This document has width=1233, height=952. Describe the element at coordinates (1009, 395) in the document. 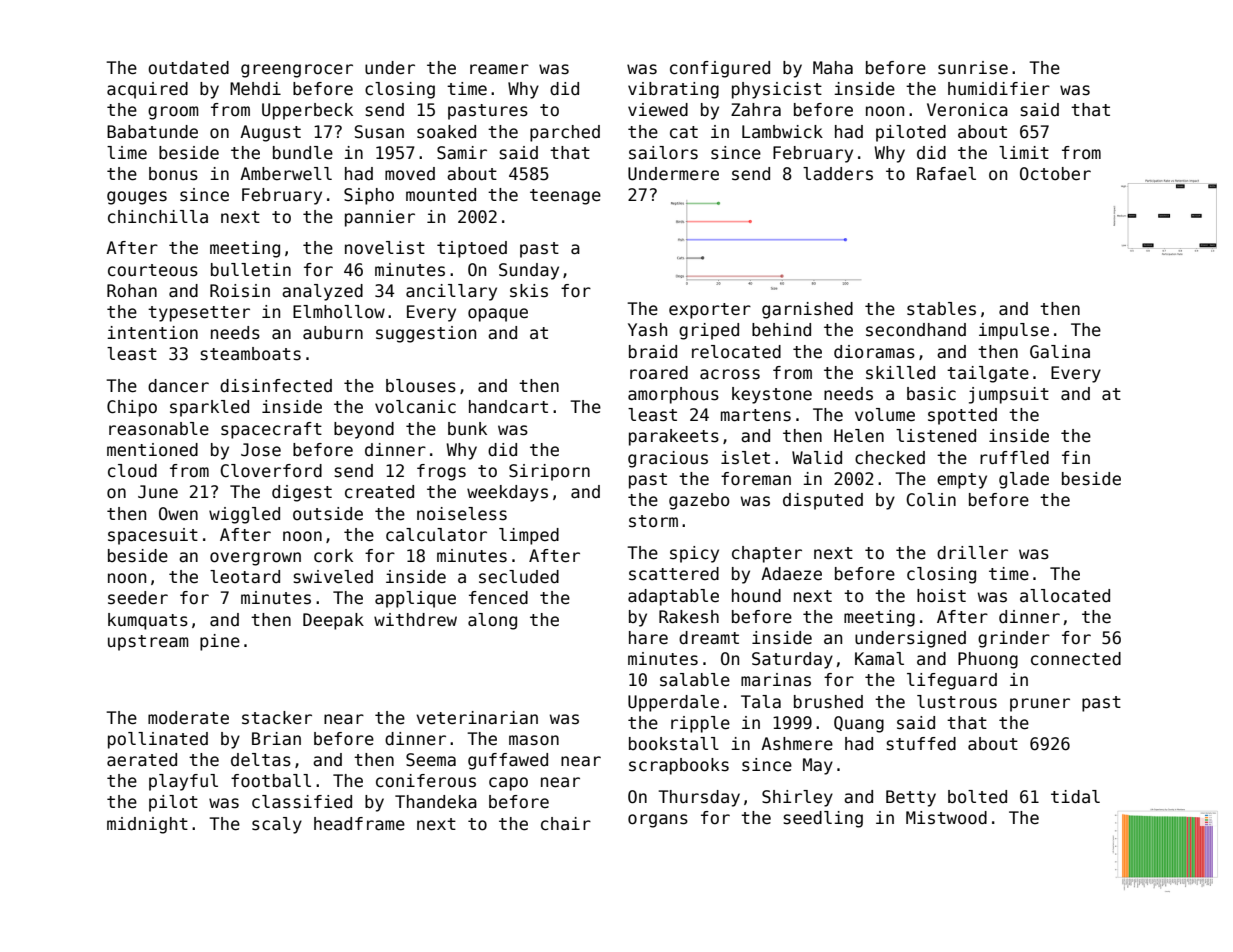

I see `jumpsuit` at that location.
